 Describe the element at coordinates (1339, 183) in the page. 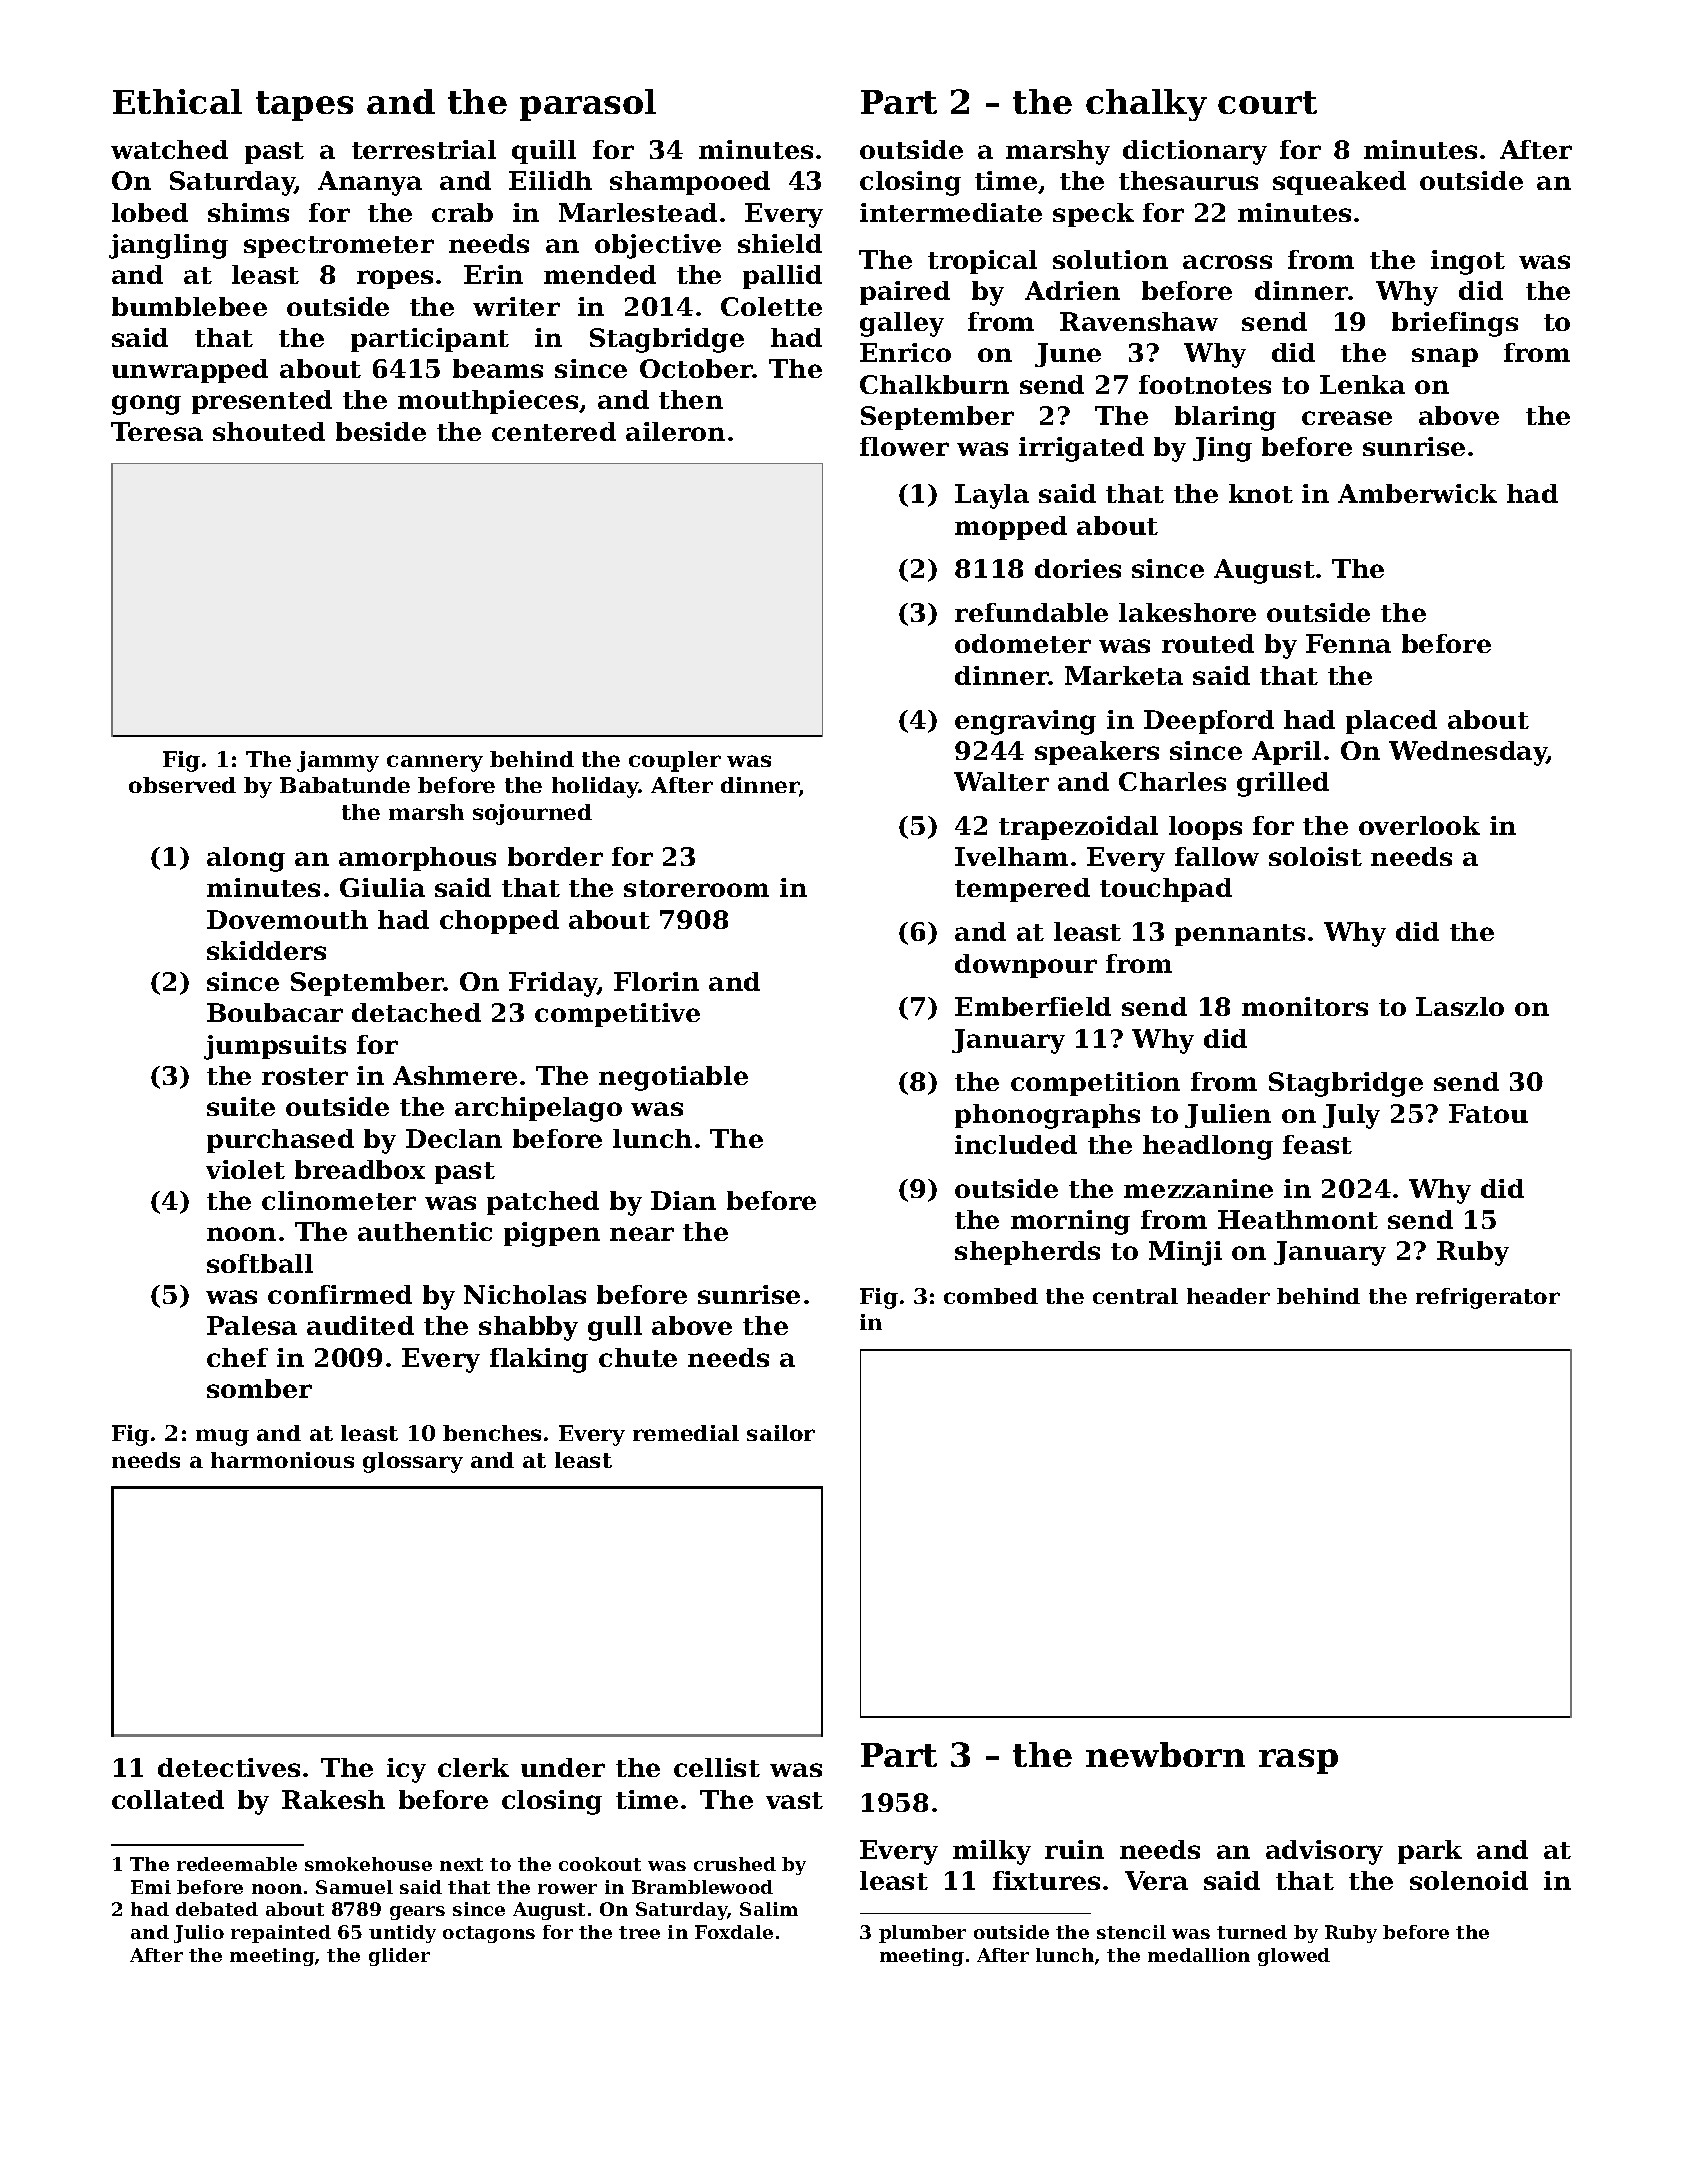

I see `squeaked` at that location.
